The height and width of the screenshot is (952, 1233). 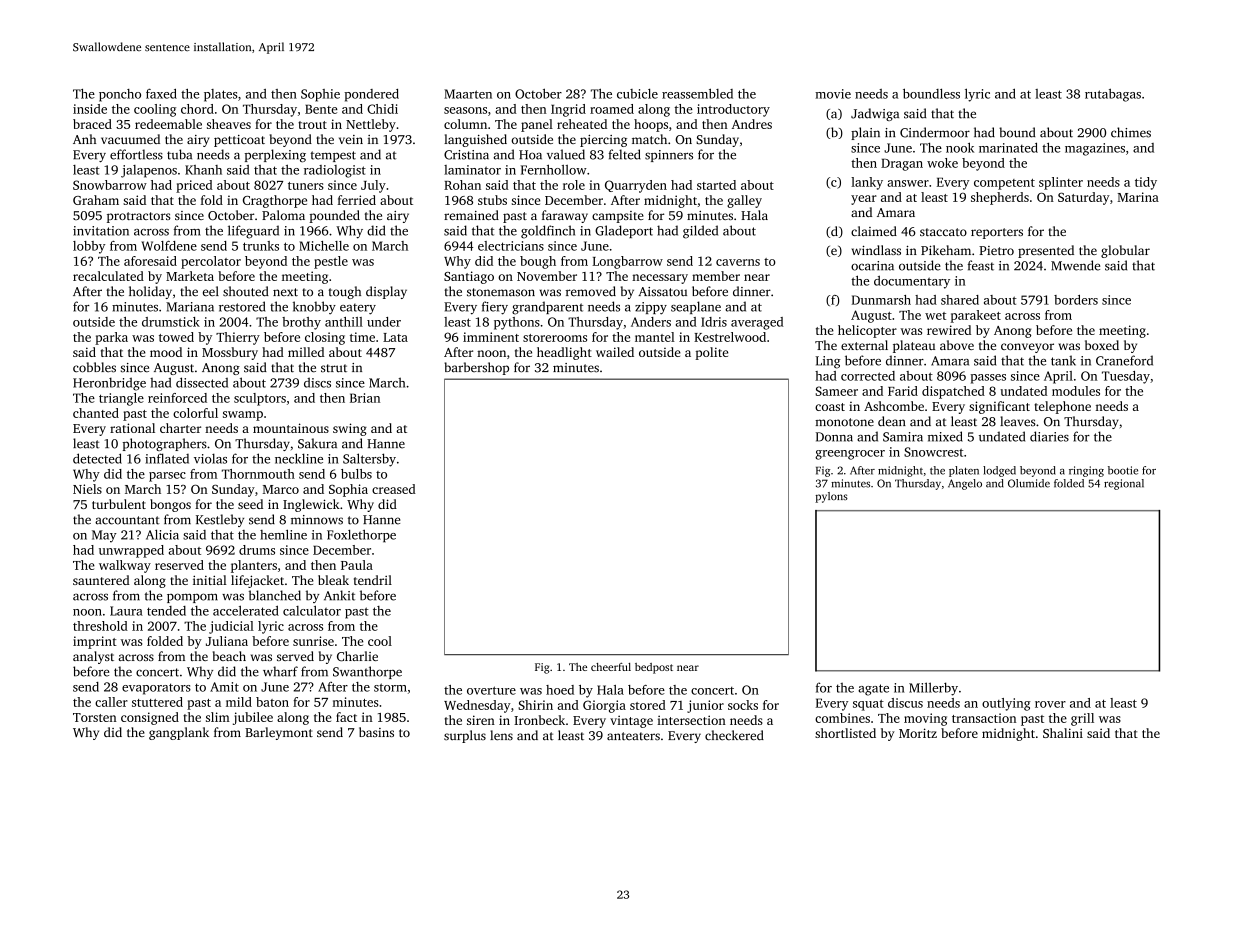 I want to click on Mwende, so click(x=1075, y=265).
